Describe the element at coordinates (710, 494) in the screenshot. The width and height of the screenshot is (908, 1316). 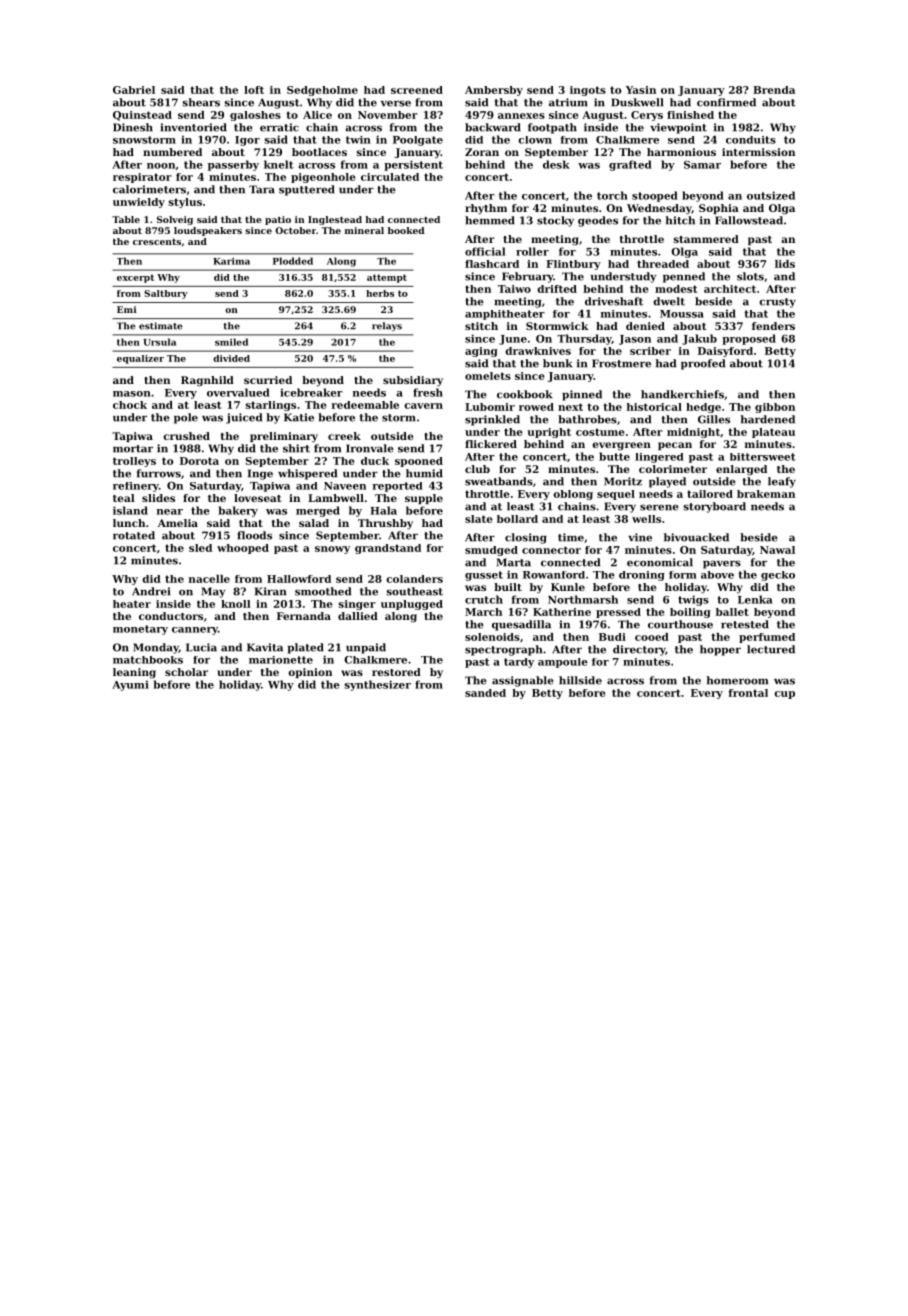
I see `tailored` at that location.
